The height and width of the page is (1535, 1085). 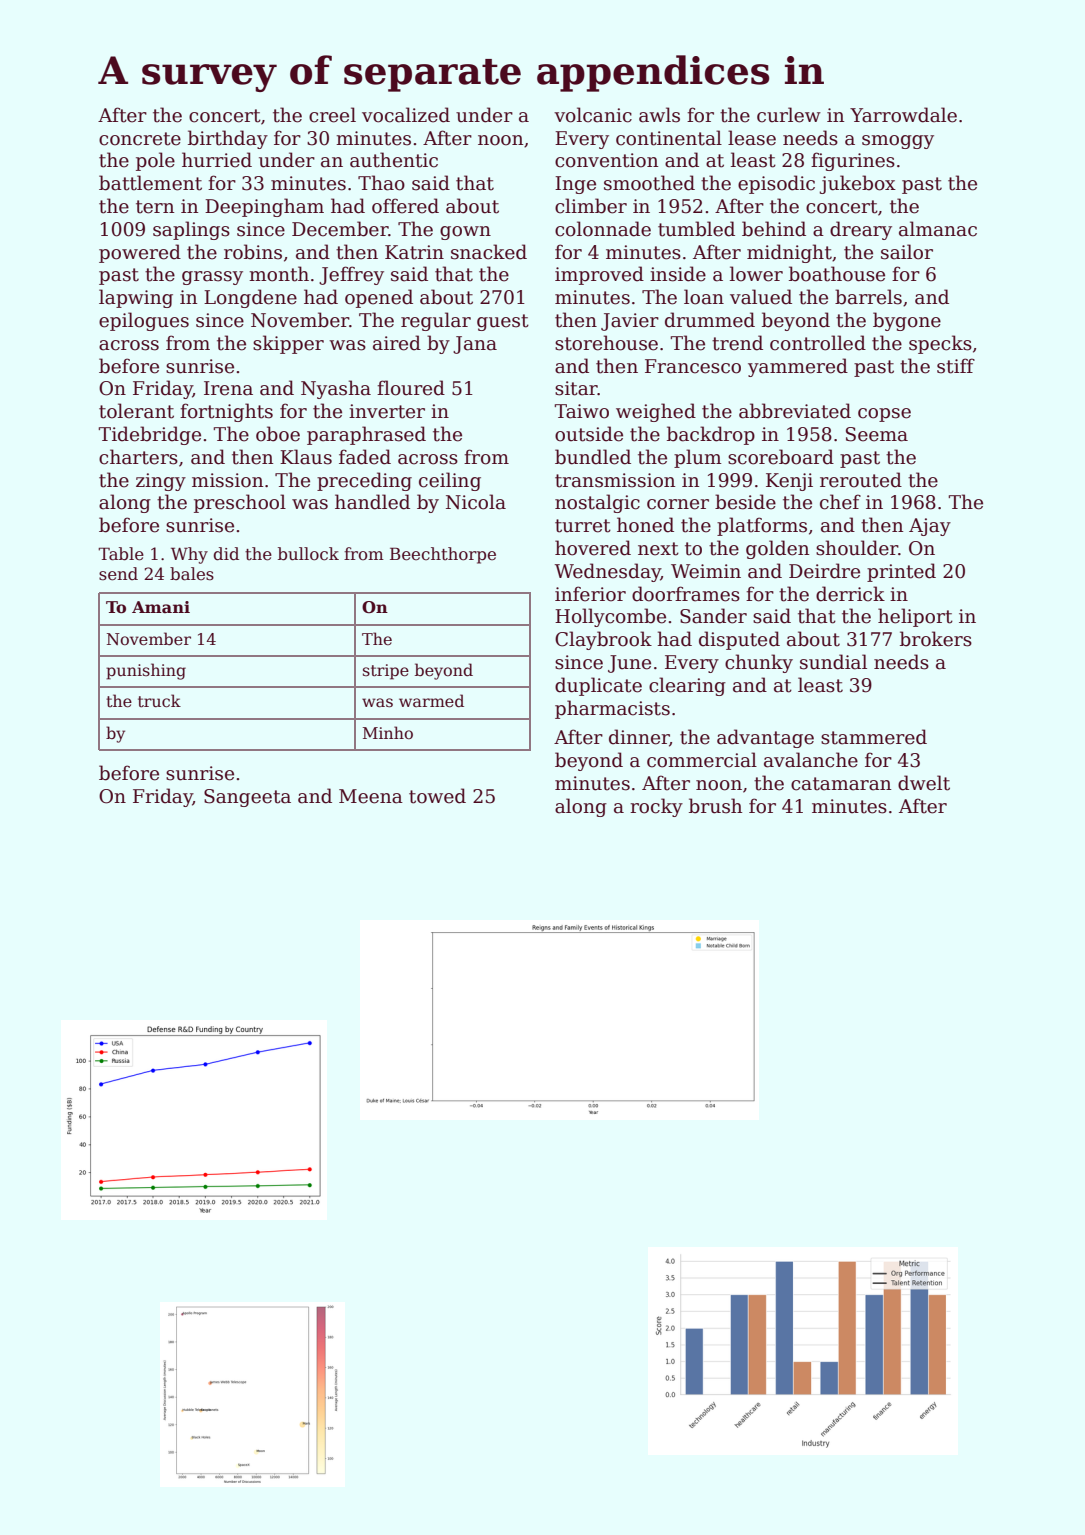 I want to click on brush, so click(x=715, y=806).
